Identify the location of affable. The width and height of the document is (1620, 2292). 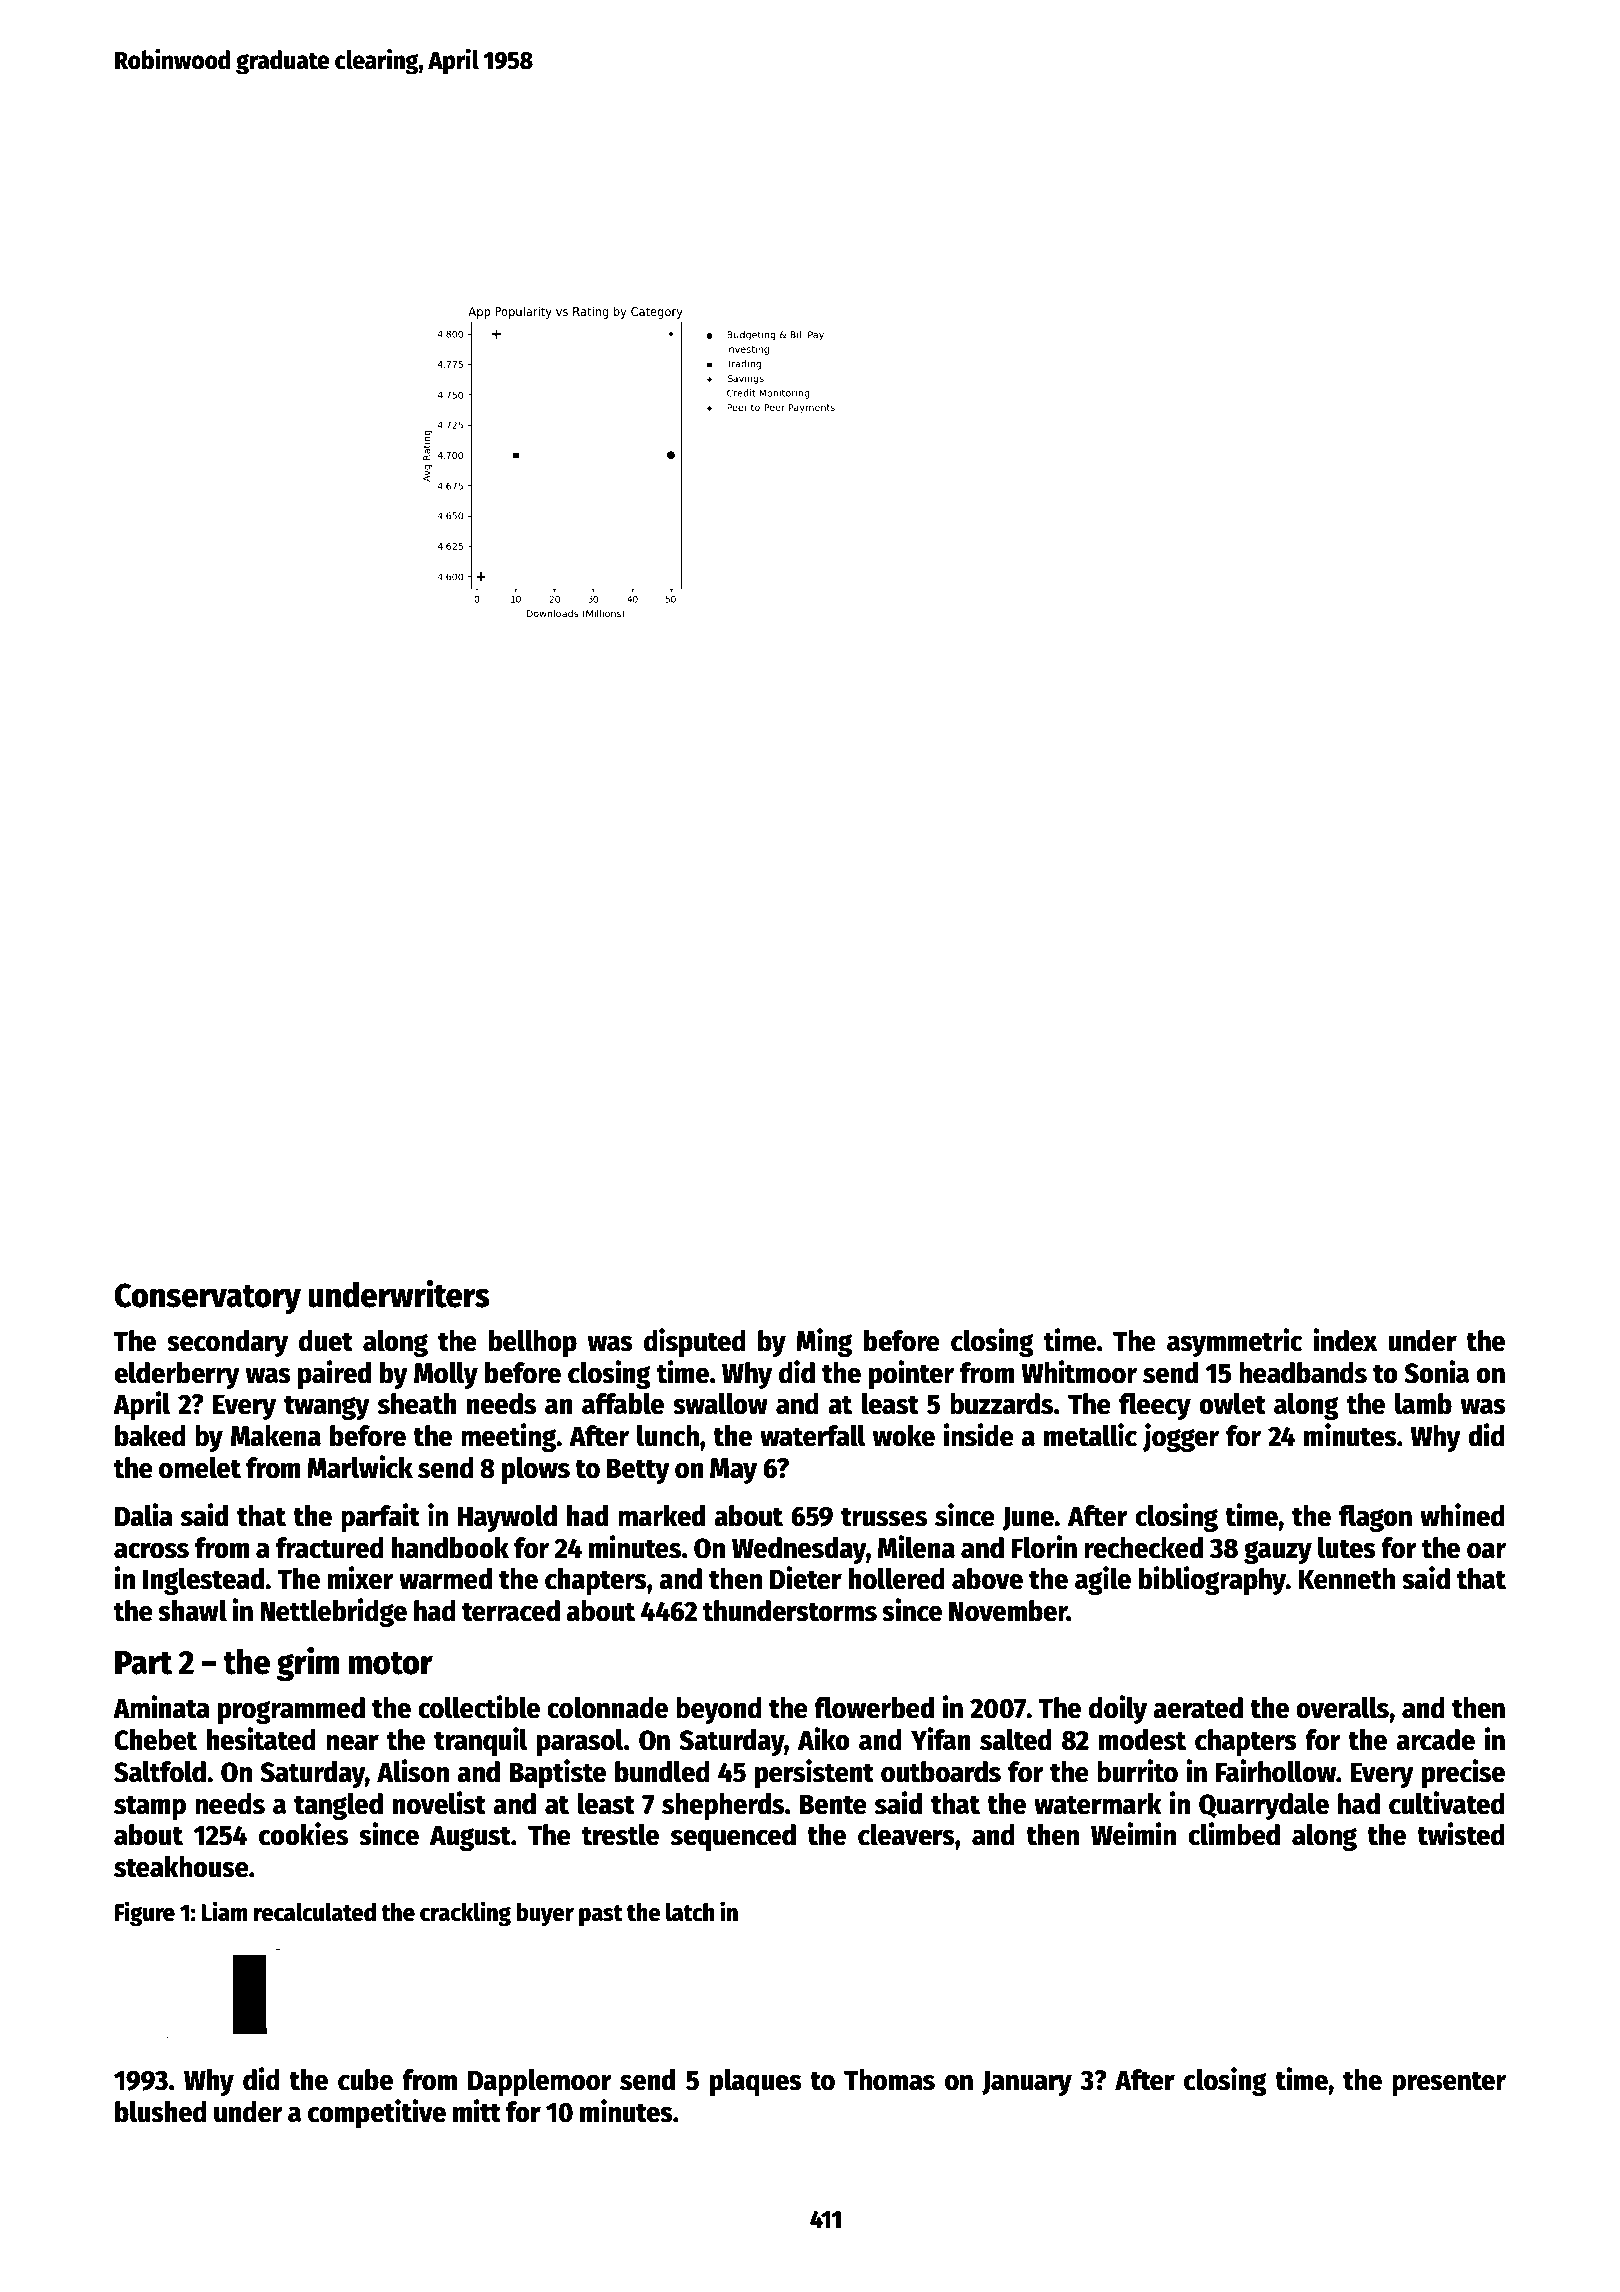
(623, 1404).
